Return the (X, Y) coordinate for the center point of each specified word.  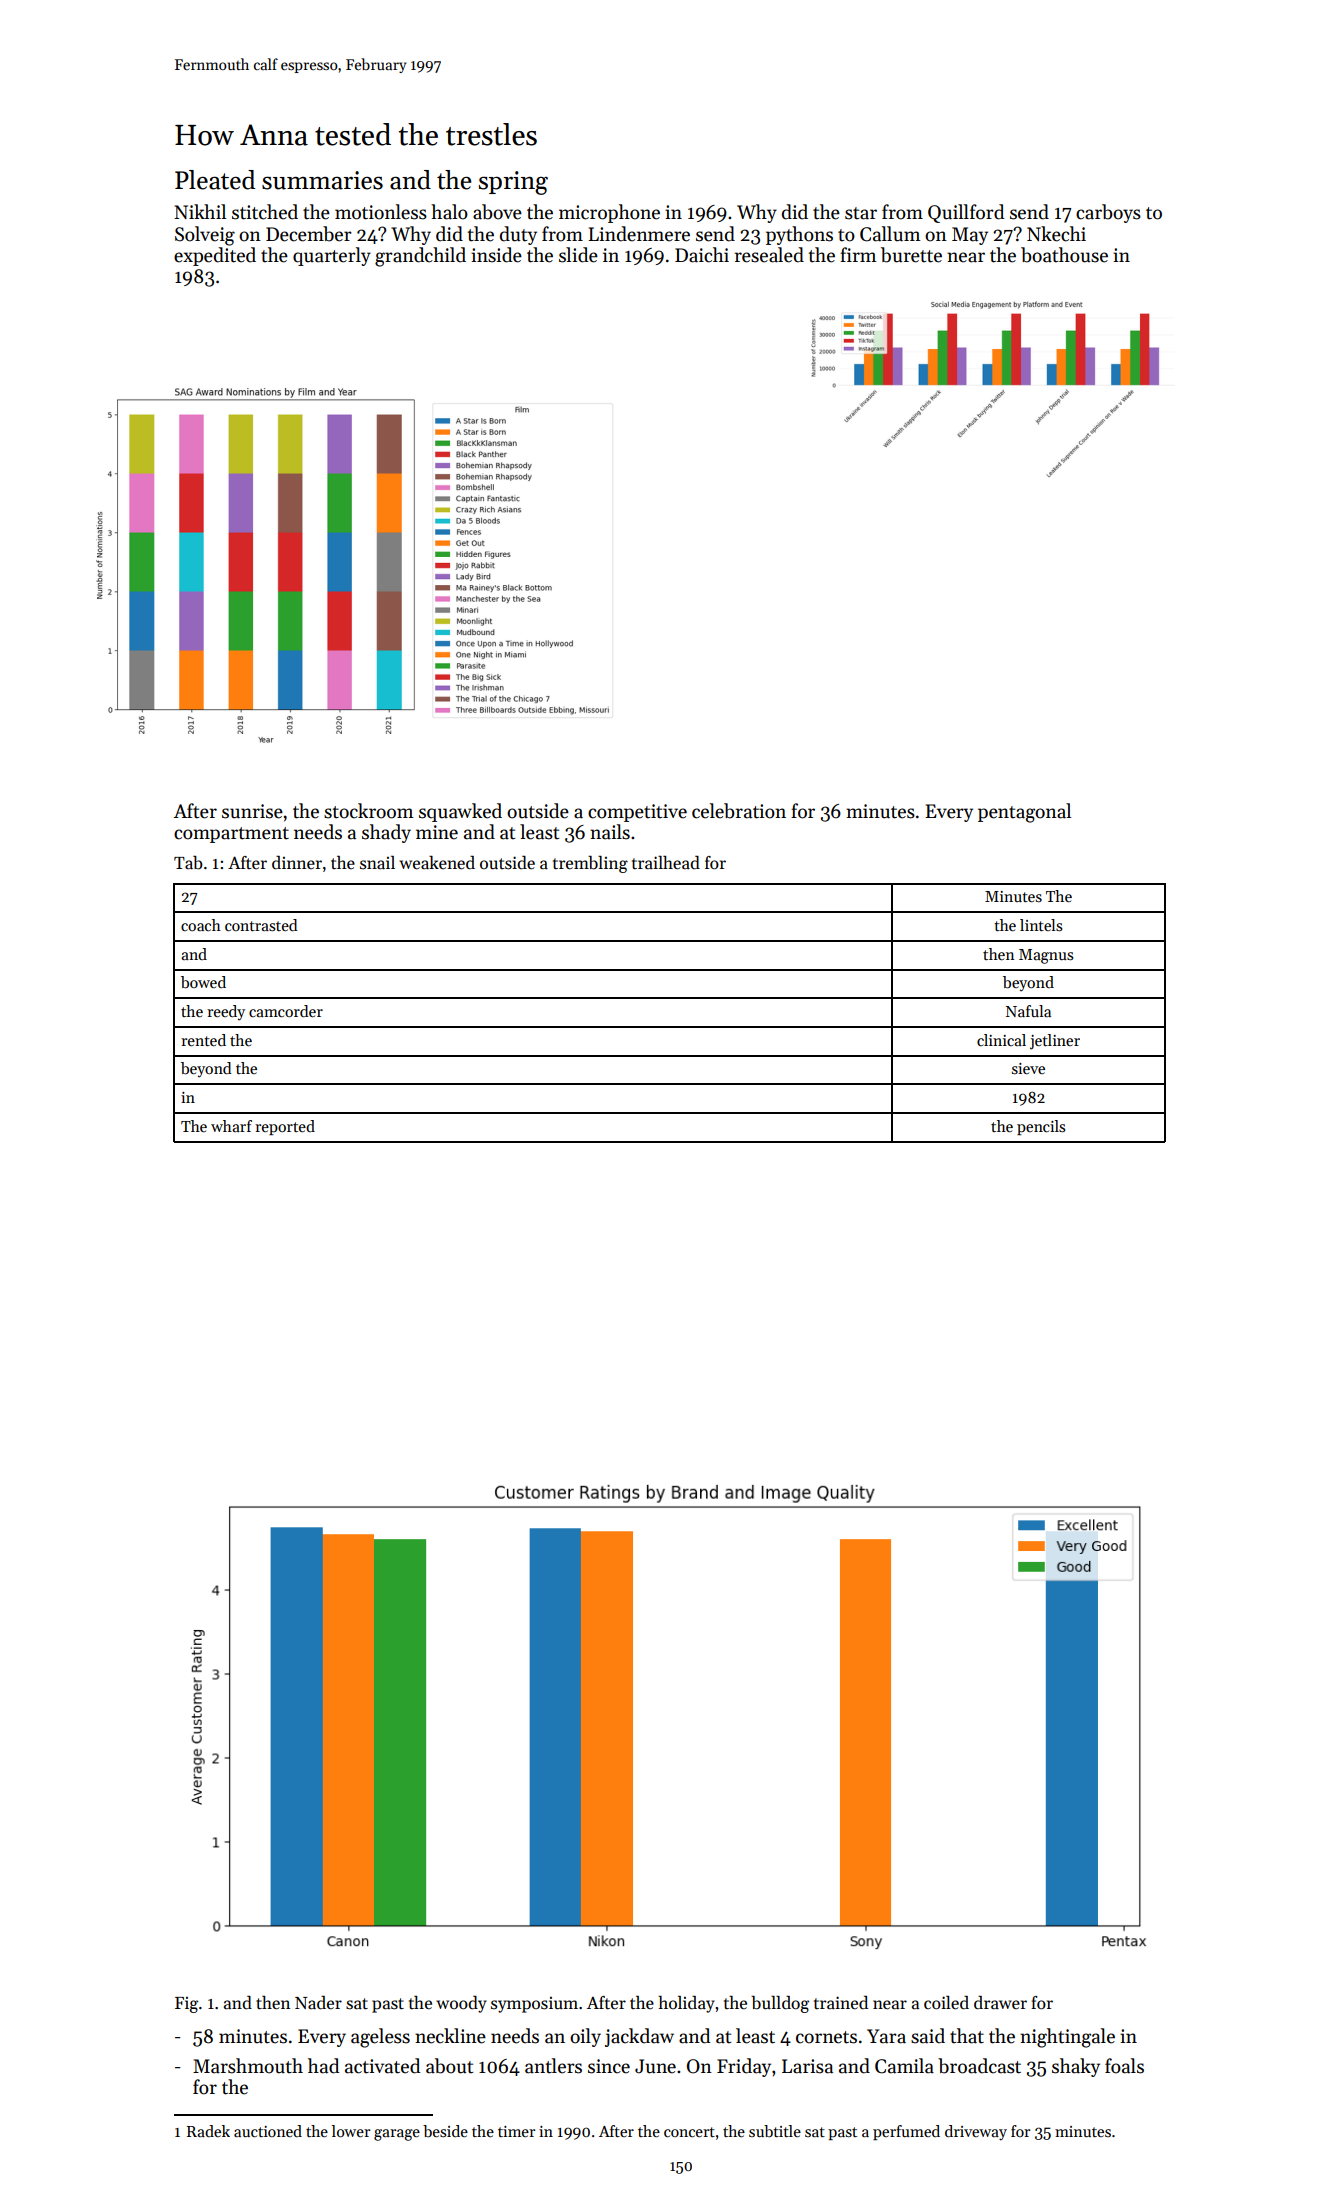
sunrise (252, 811)
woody (461, 2004)
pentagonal (1024, 813)
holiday (686, 2004)
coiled (946, 2003)
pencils (1041, 1127)
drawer (1000, 2003)
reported (285, 1127)
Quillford (966, 213)
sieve (1028, 1068)
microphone (609, 213)
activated (382, 2066)
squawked (460, 812)
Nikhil (200, 211)
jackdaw (639, 2037)
